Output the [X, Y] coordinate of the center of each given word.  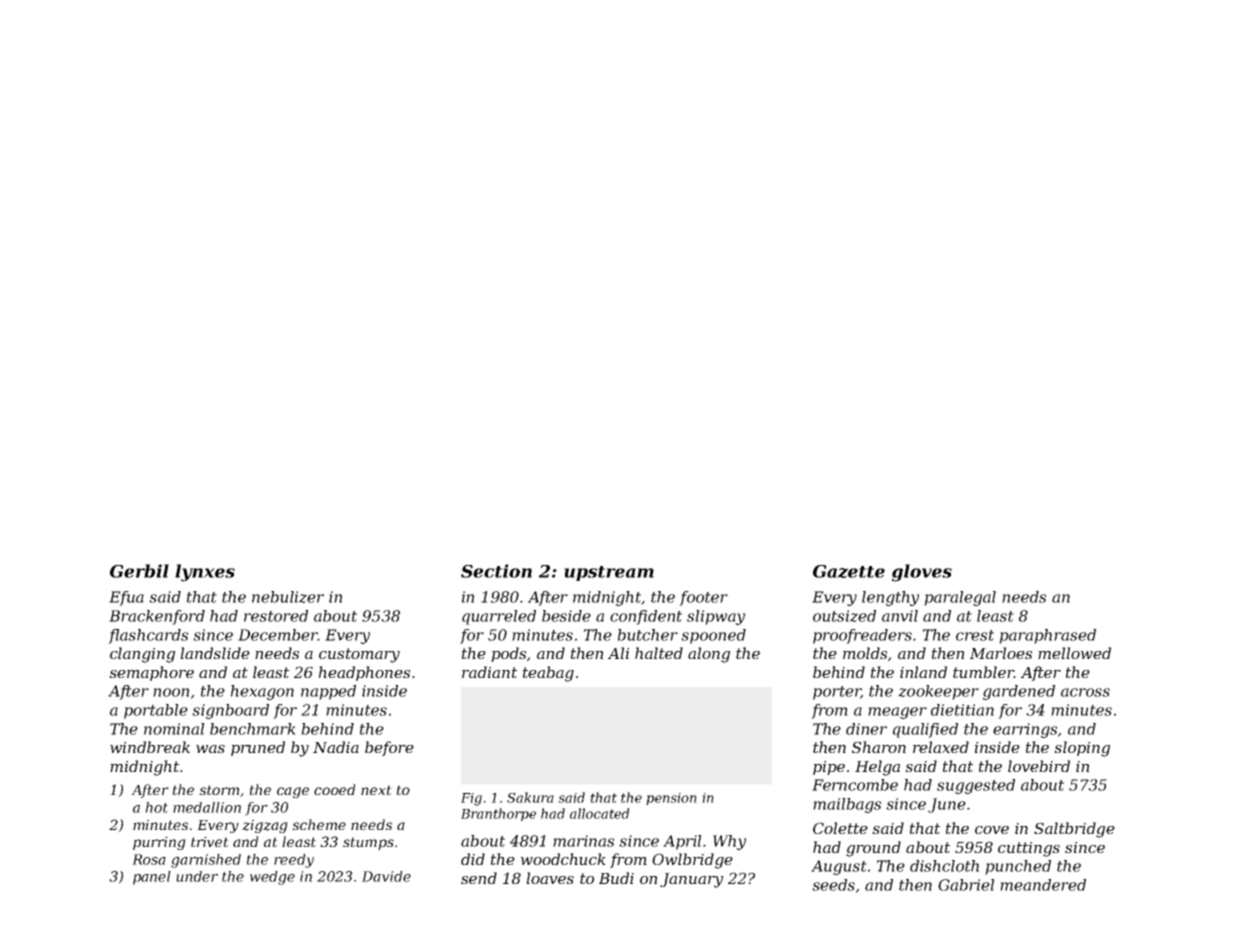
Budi [616, 878]
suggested [976, 786]
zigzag [265, 826]
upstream [609, 573]
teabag [548, 674]
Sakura [530, 797]
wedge [272, 878]
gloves [922, 573]
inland [923, 672]
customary [359, 655]
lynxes [205, 573]
